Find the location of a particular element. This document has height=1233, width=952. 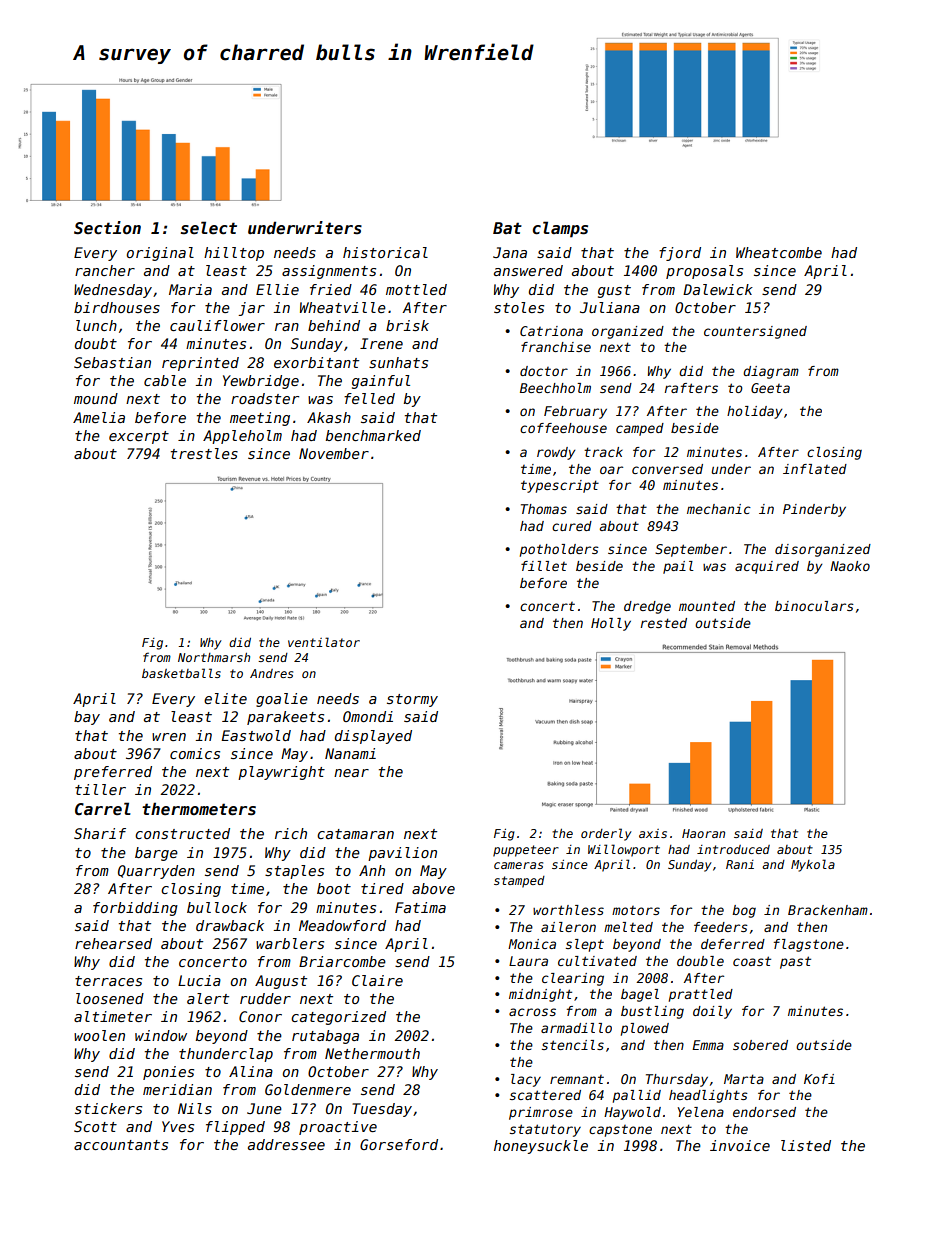

worthless is located at coordinates (568, 910).
